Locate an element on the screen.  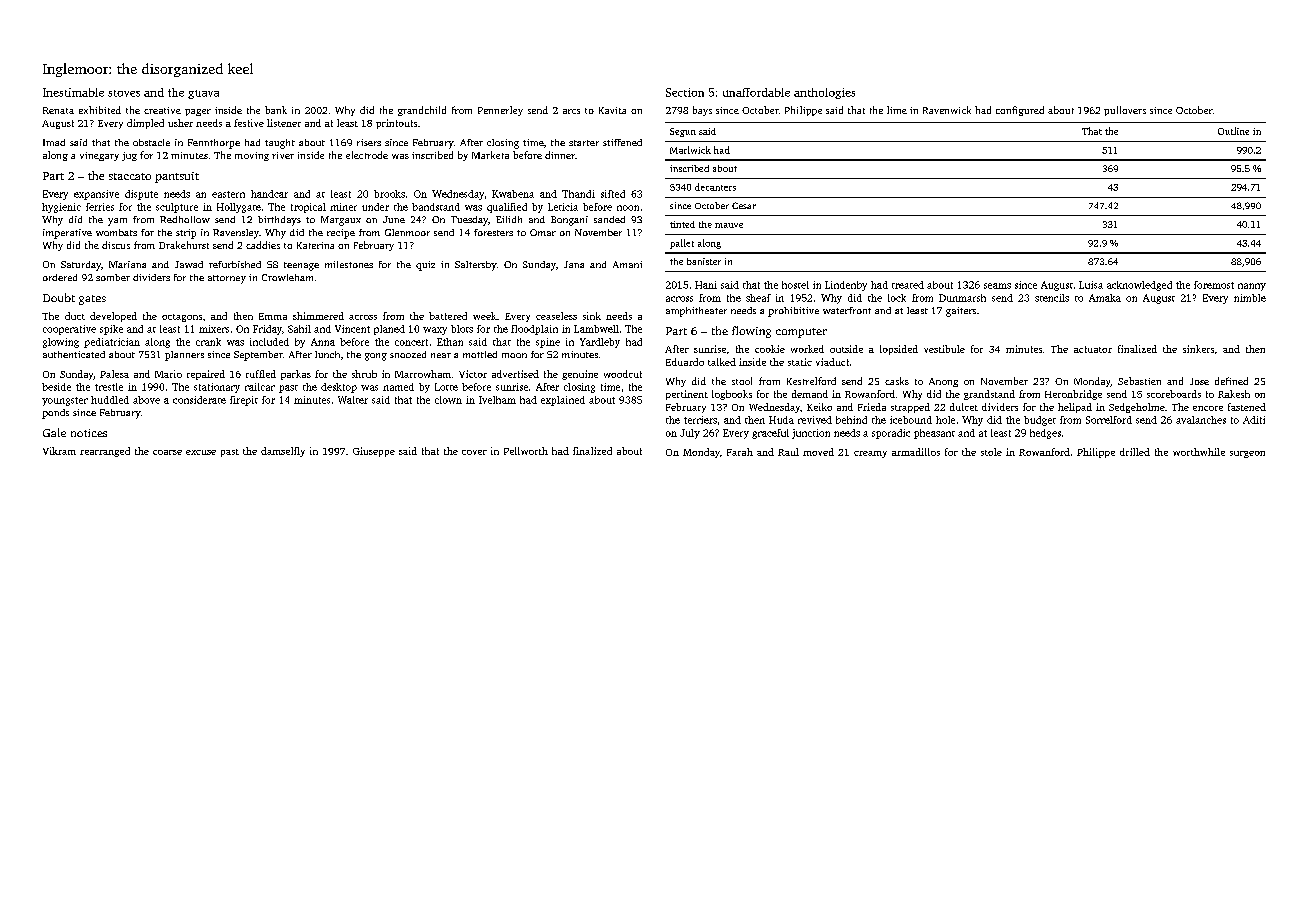
Section is located at coordinates (685, 92).
